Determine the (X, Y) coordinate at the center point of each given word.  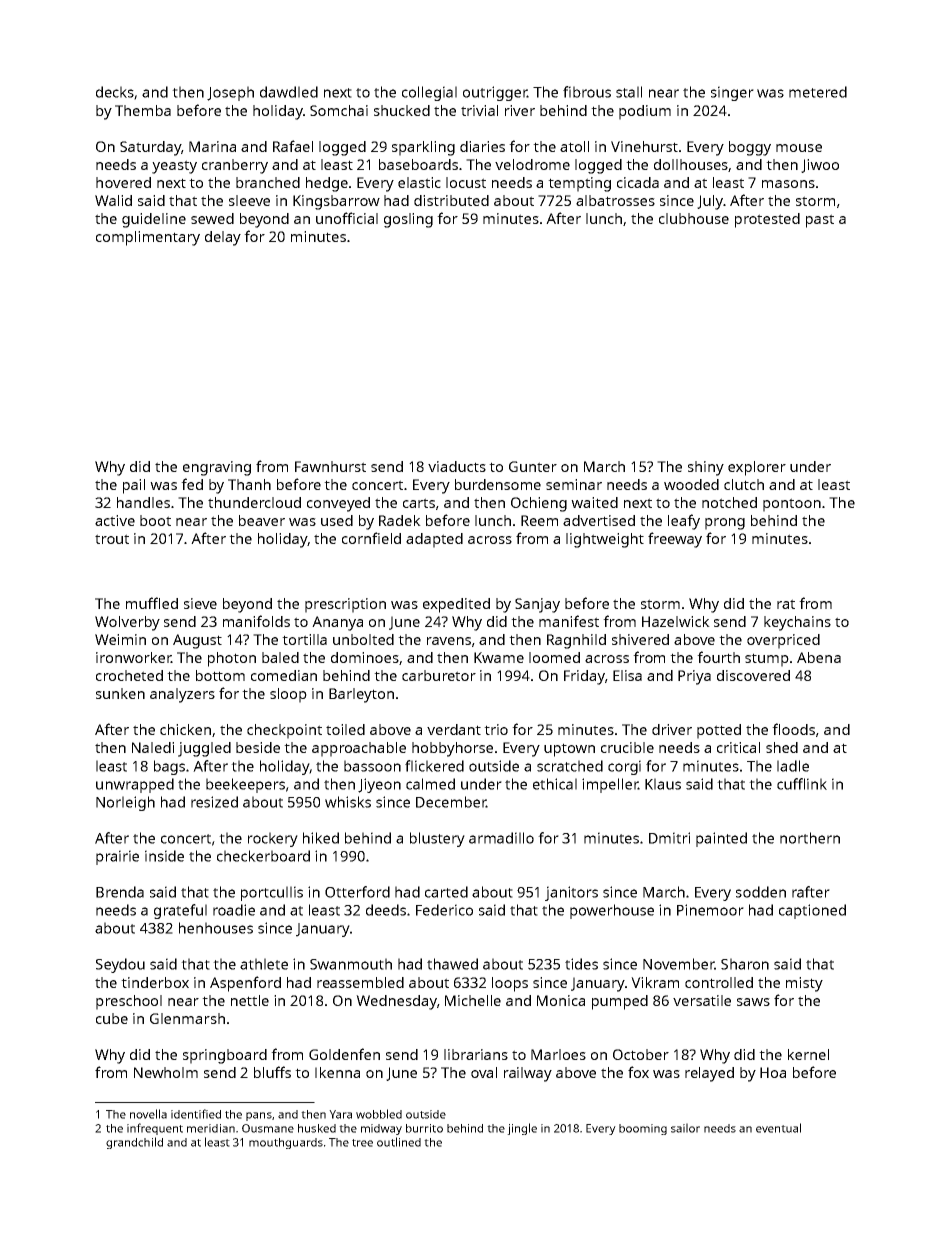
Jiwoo (820, 166)
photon (232, 659)
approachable (359, 749)
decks (115, 93)
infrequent (155, 1129)
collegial (429, 93)
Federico (444, 910)
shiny (706, 468)
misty (804, 984)
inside (164, 856)
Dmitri (669, 838)
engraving (217, 468)
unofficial (347, 218)
